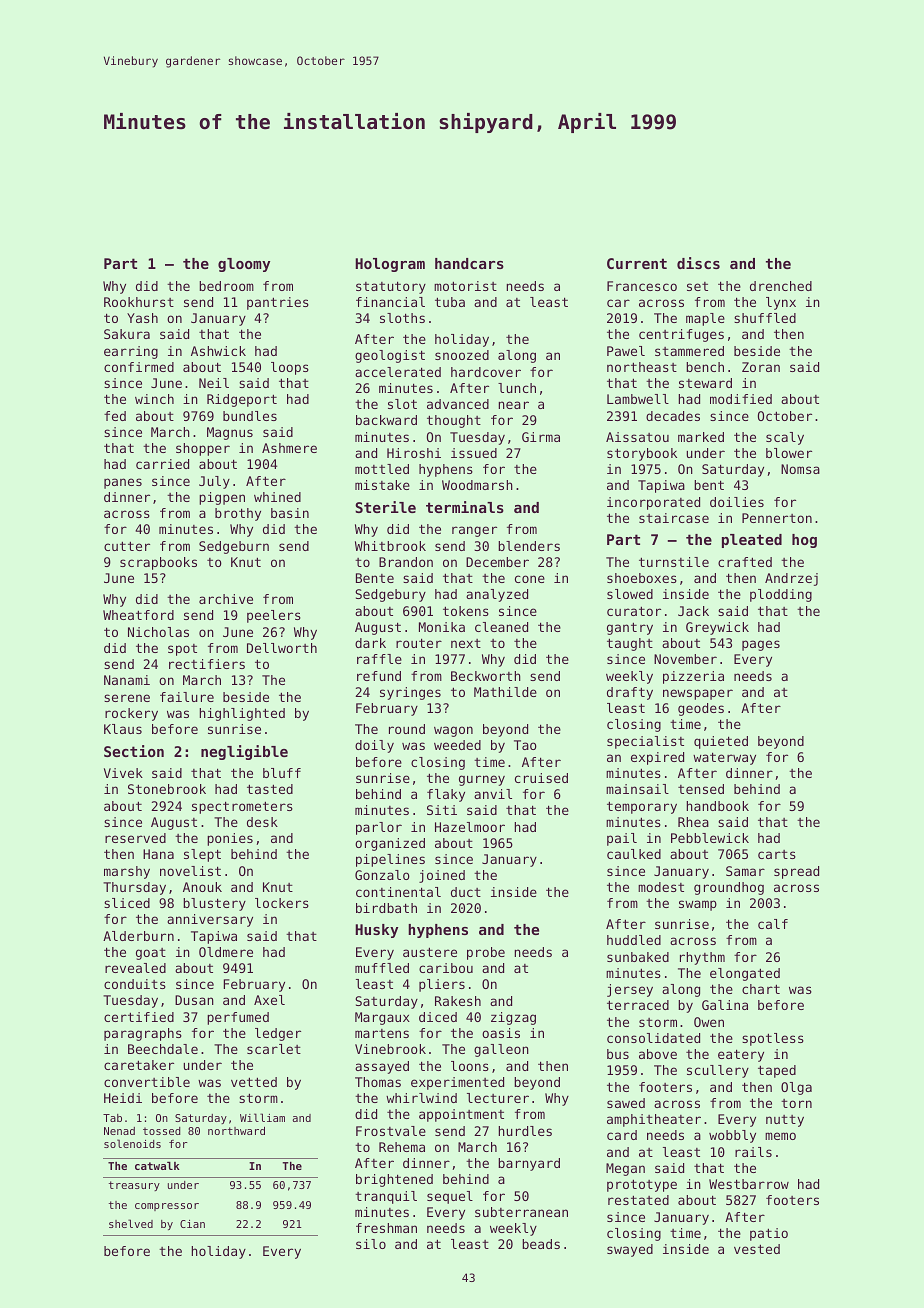 The image size is (924, 1308). I want to click on pliers, so click(442, 985).
